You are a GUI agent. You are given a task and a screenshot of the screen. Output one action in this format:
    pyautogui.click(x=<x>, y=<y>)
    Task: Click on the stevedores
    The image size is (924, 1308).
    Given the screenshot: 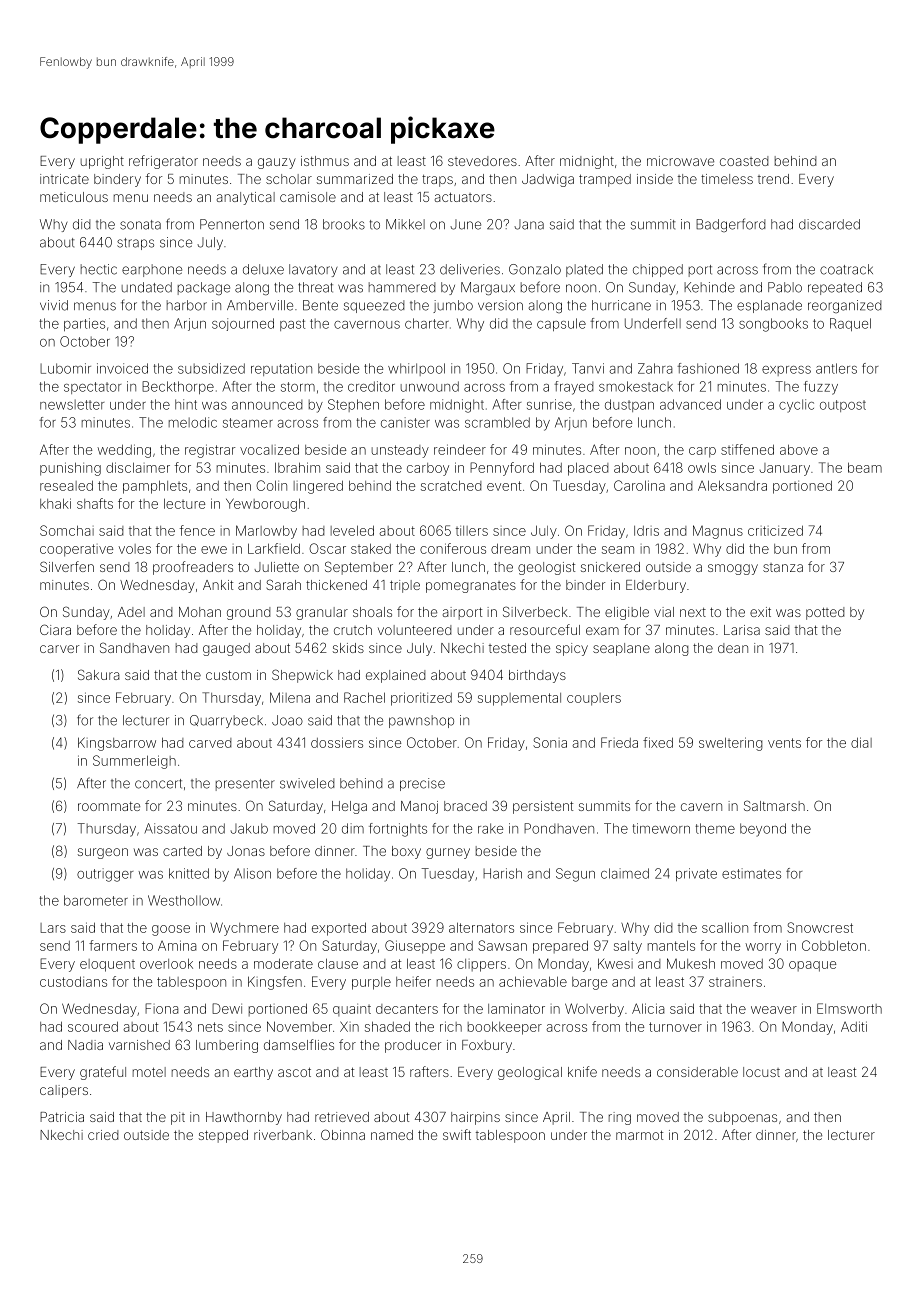 What is the action you would take?
    pyautogui.click(x=482, y=161)
